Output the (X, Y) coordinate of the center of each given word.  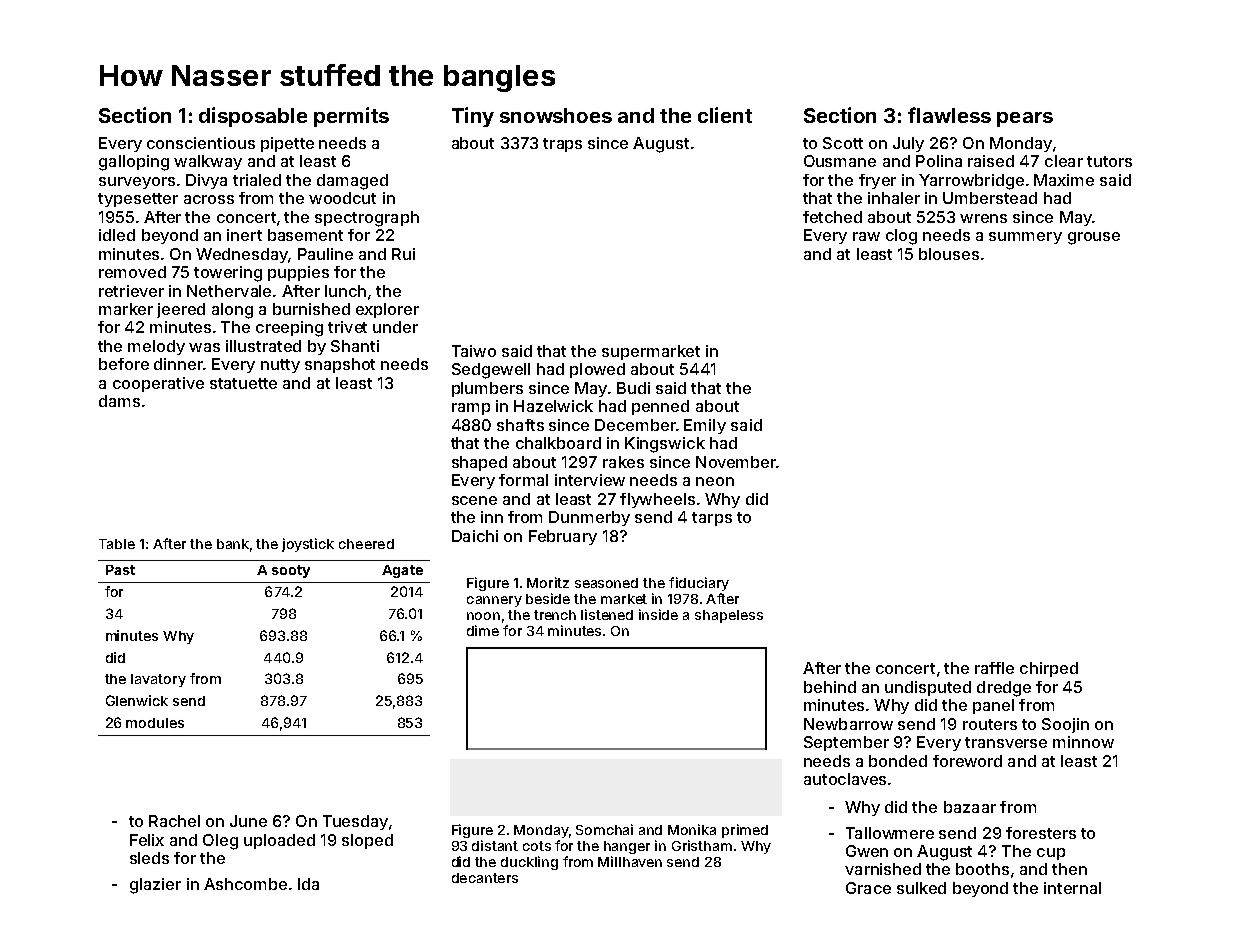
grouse (1094, 238)
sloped (367, 841)
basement (305, 235)
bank (233, 544)
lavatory (158, 680)
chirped (1049, 669)
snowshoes (556, 115)
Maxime (1064, 180)
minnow (1083, 742)
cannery (494, 601)
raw (866, 236)
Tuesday (355, 822)
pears (1025, 119)
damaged (352, 182)
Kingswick (665, 445)
